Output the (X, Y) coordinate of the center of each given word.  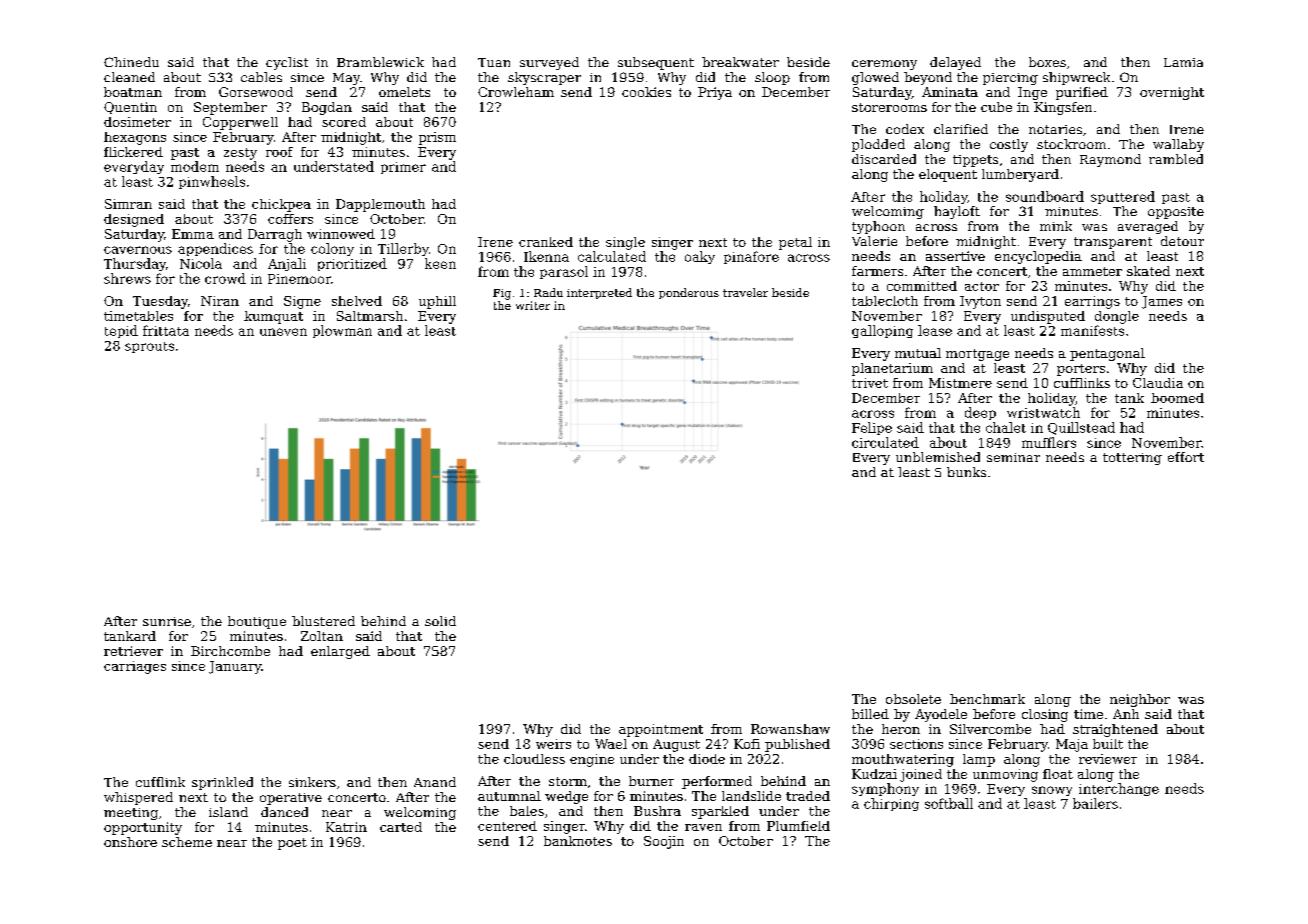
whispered (138, 798)
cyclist (287, 63)
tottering (1132, 459)
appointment (661, 730)
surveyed (549, 63)
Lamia (1183, 62)
